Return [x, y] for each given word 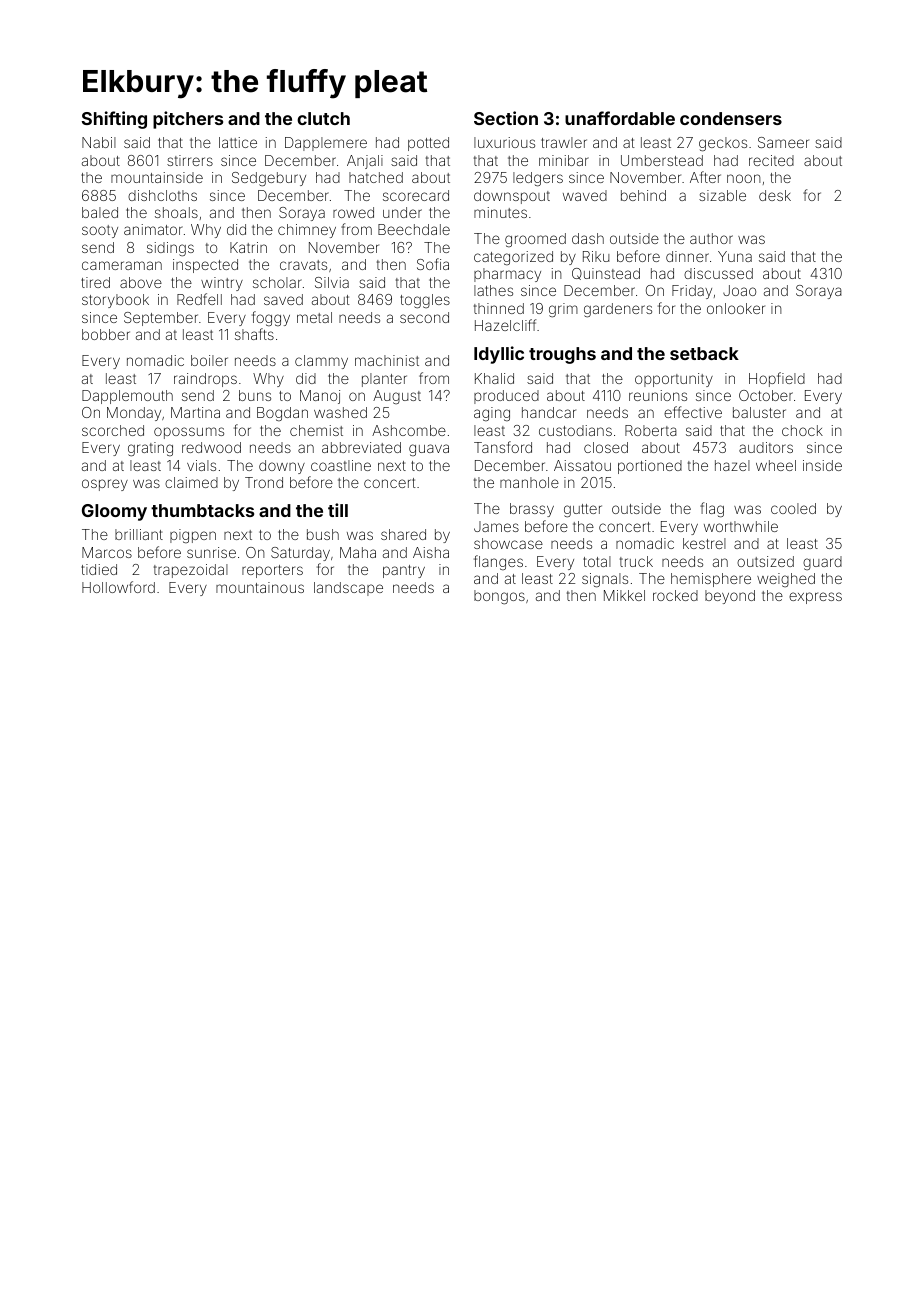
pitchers [188, 120]
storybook [115, 301]
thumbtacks [202, 510]
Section [506, 118]
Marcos [107, 552]
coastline [341, 465]
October [766, 395]
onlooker [736, 308]
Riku [596, 256]
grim [563, 310]
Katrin [248, 247]
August [397, 397]
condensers [731, 118]
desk [775, 195]
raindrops [205, 380]
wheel [776, 465]
